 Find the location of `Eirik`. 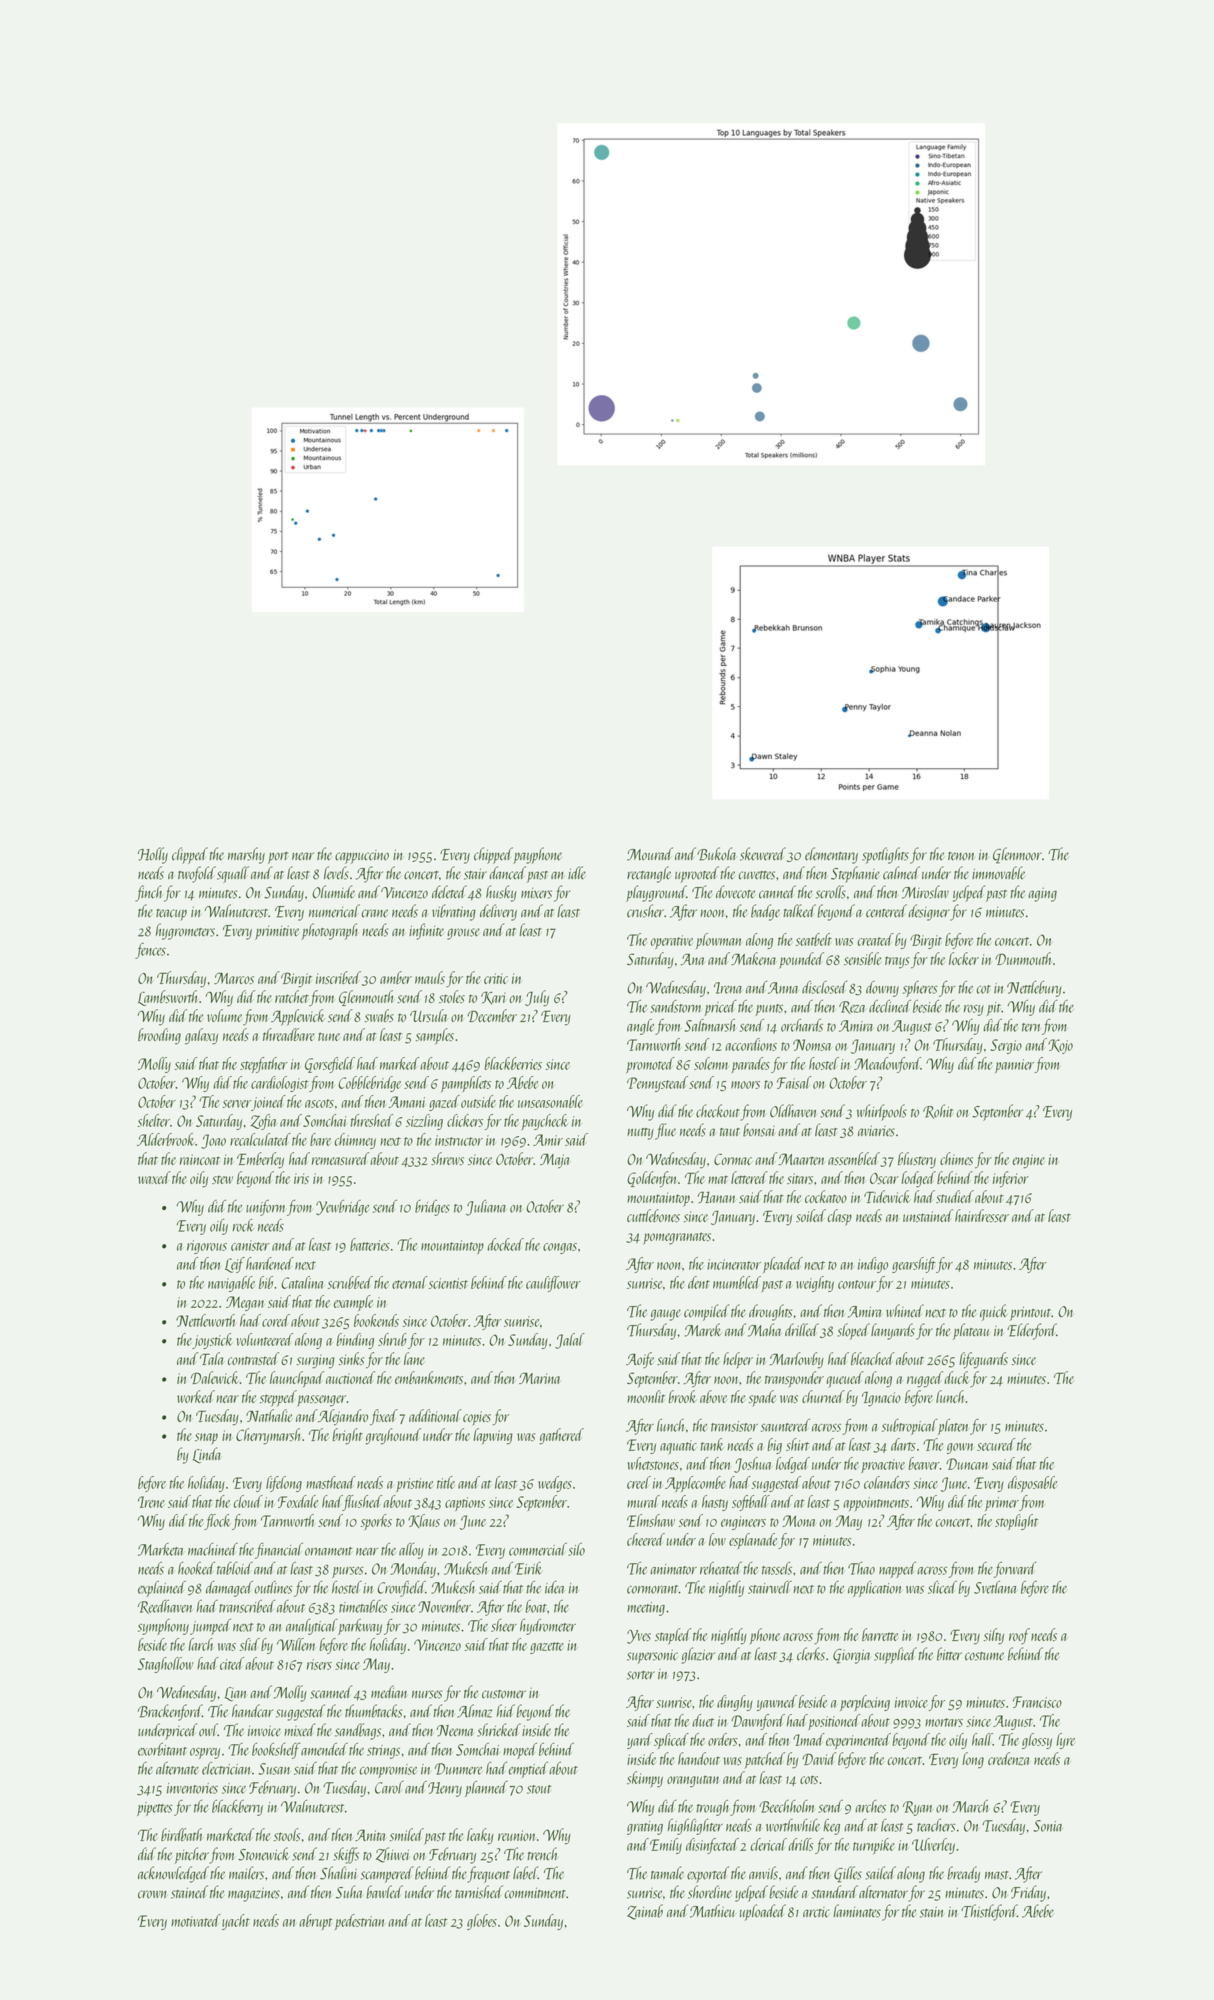

Eirik is located at coordinates (528, 1568).
